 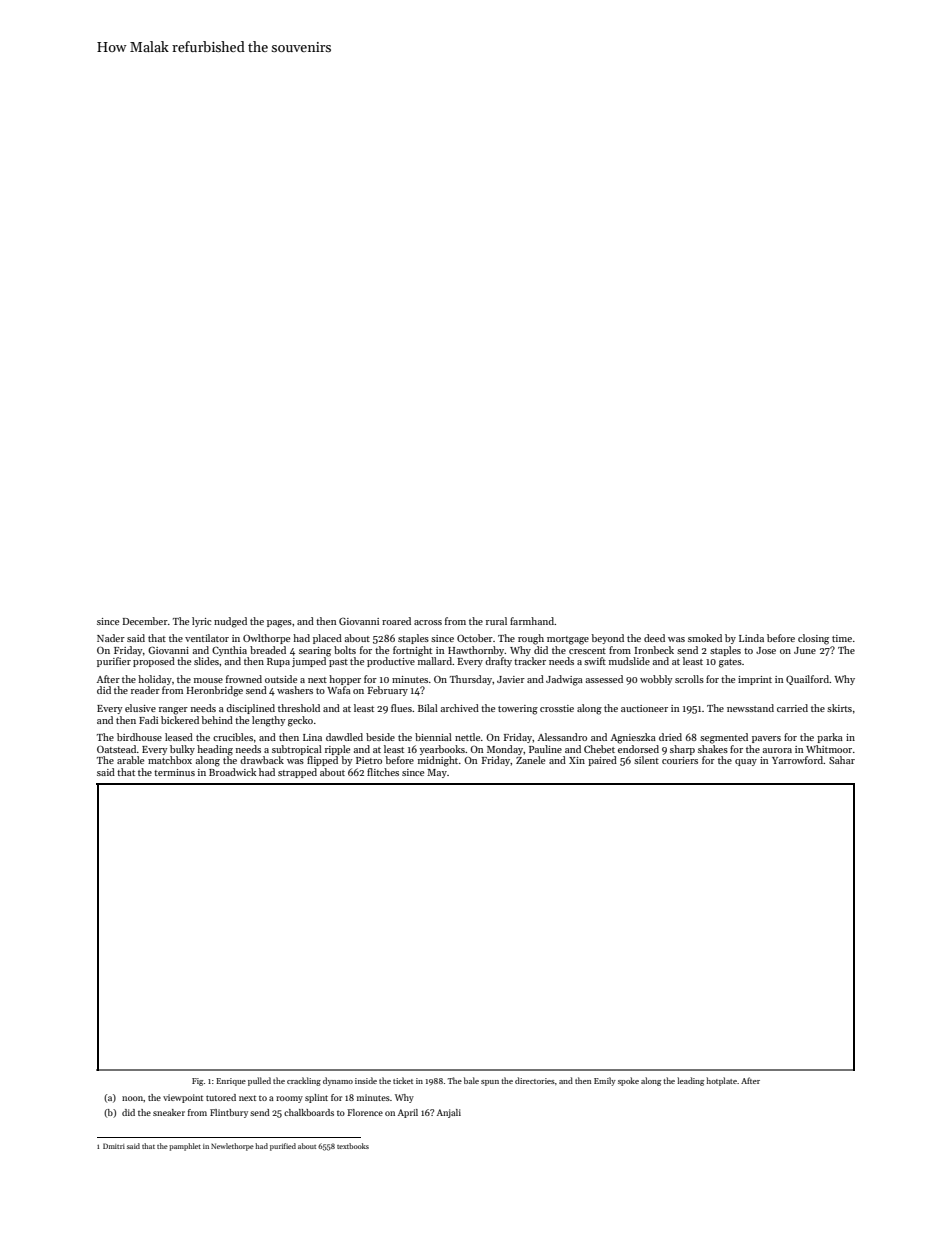 What do you see at coordinates (197, 1082) in the page?
I see `Fig` at bounding box center [197, 1082].
